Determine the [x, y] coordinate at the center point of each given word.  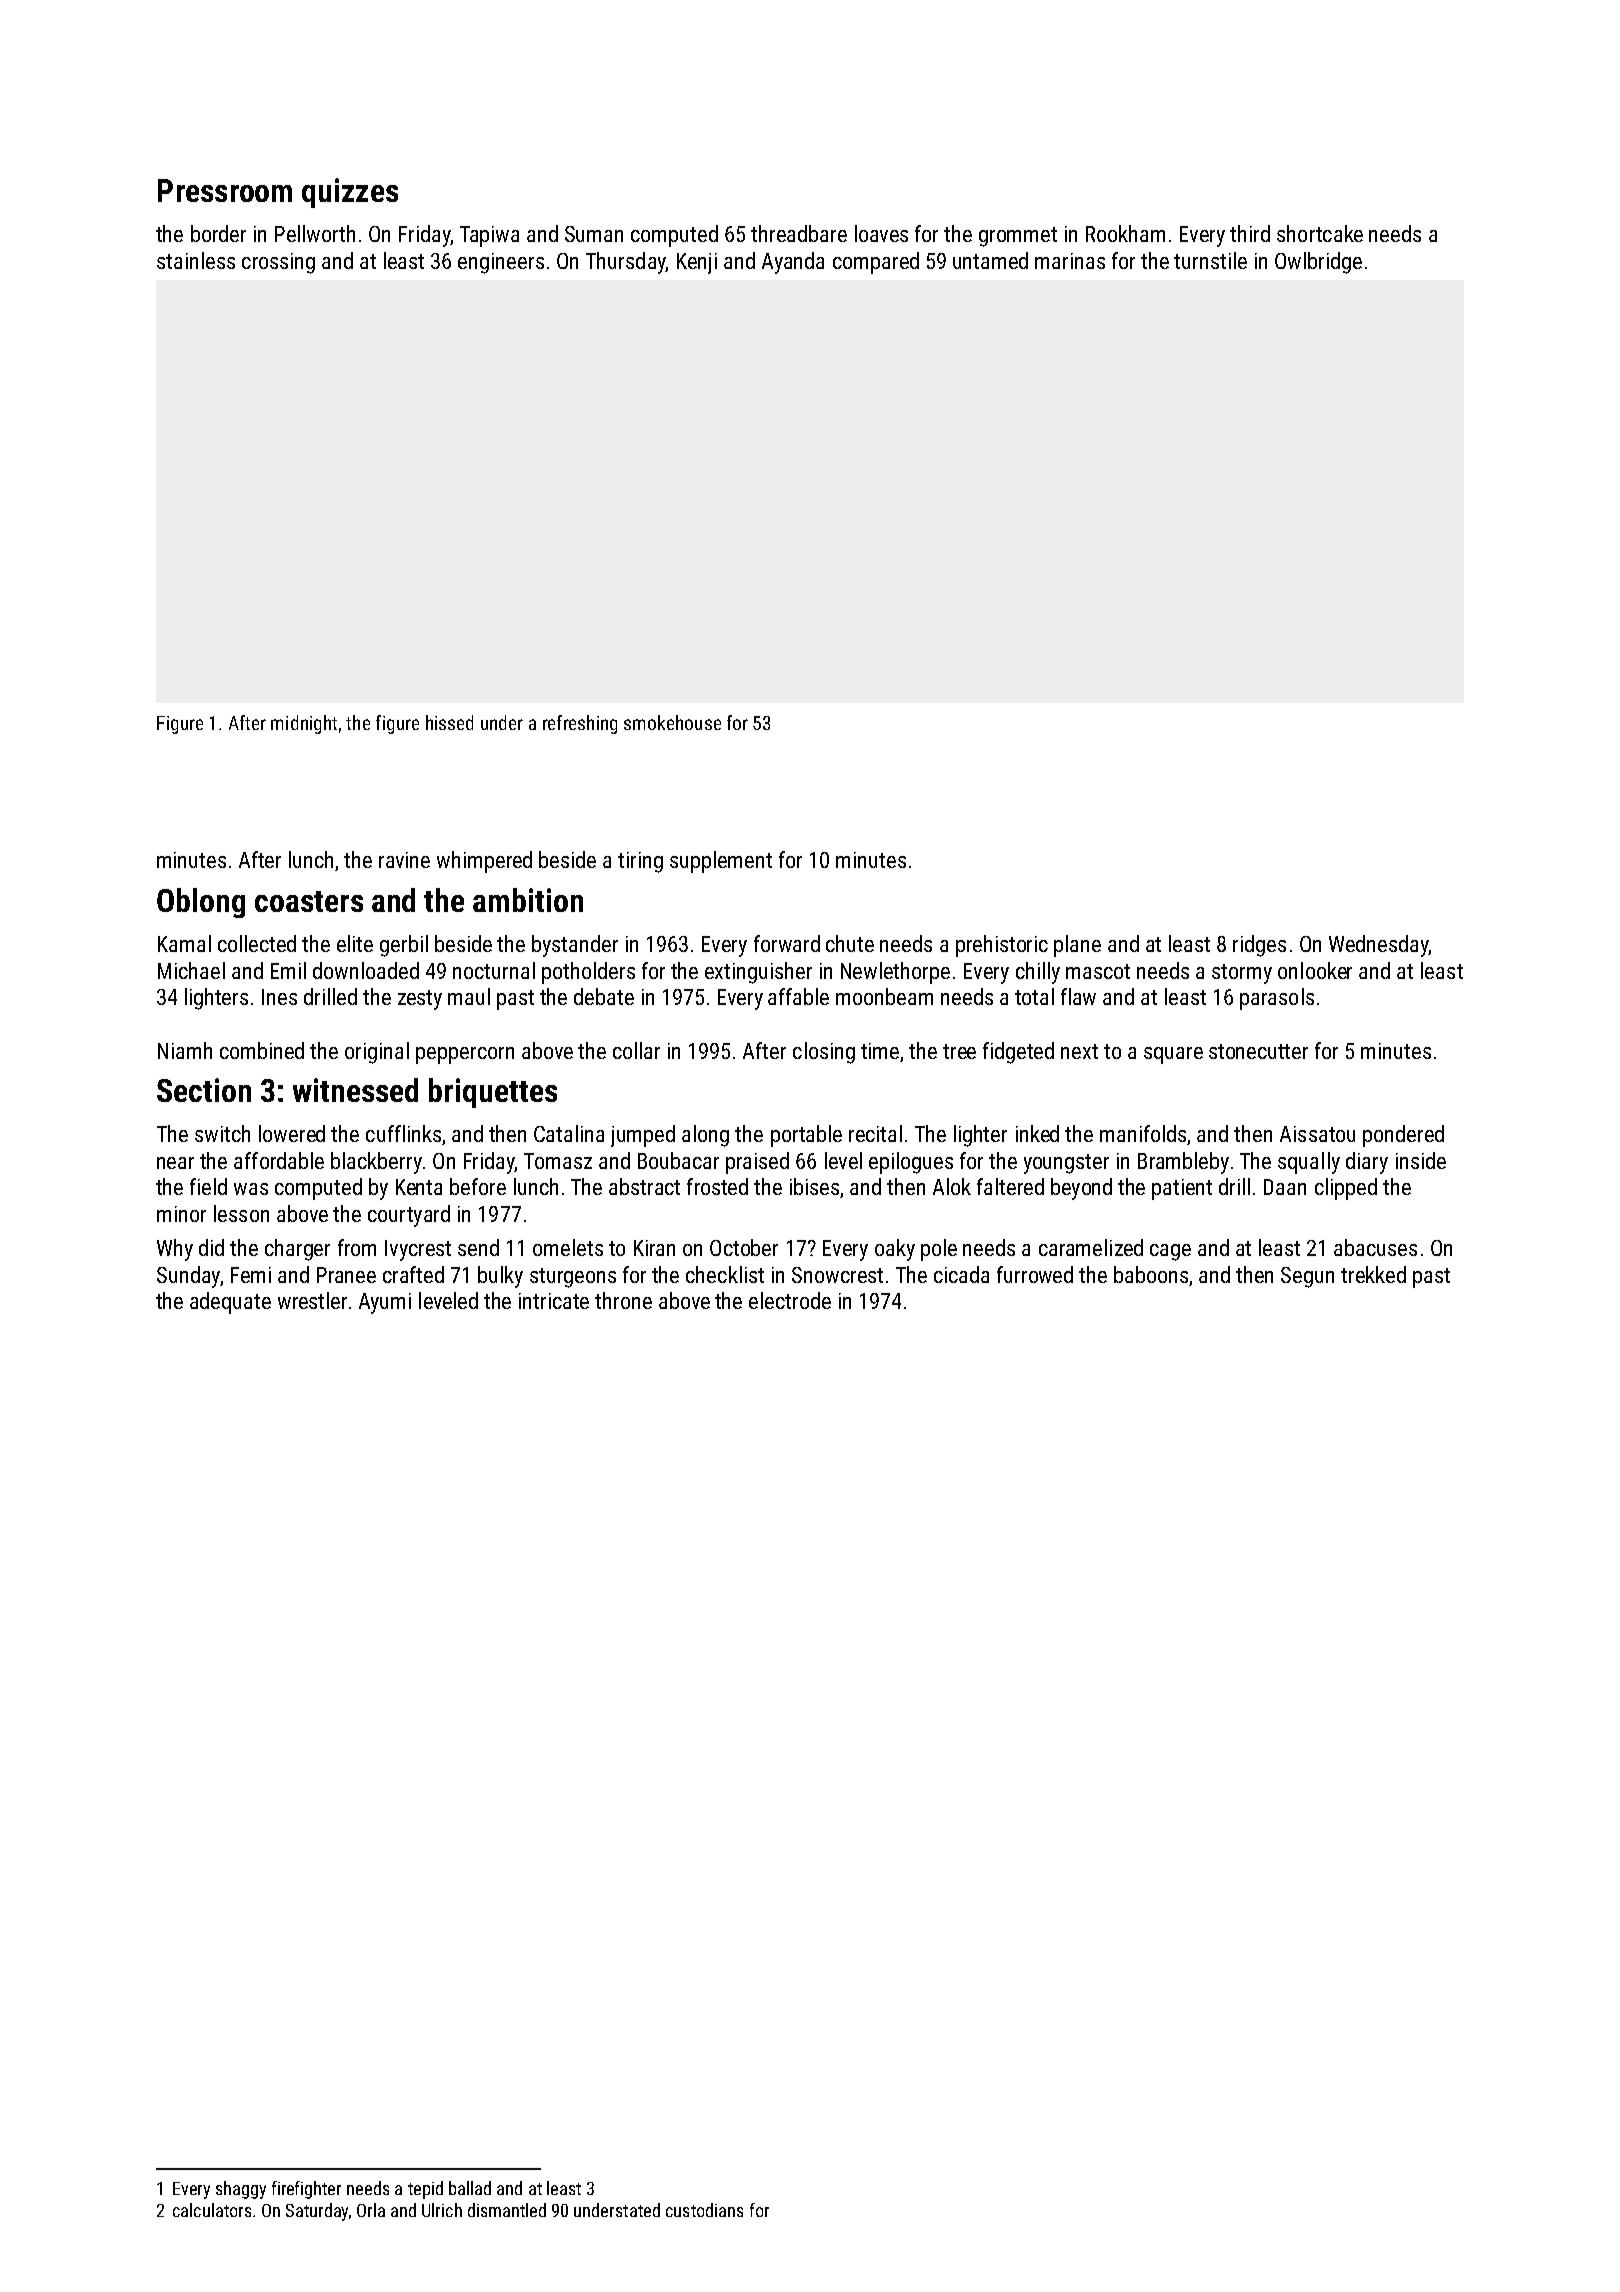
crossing [278, 263]
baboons [1151, 1274]
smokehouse [672, 722]
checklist [725, 1274]
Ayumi [385, 1303]
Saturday [317, 2212]
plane [1077, 946]
